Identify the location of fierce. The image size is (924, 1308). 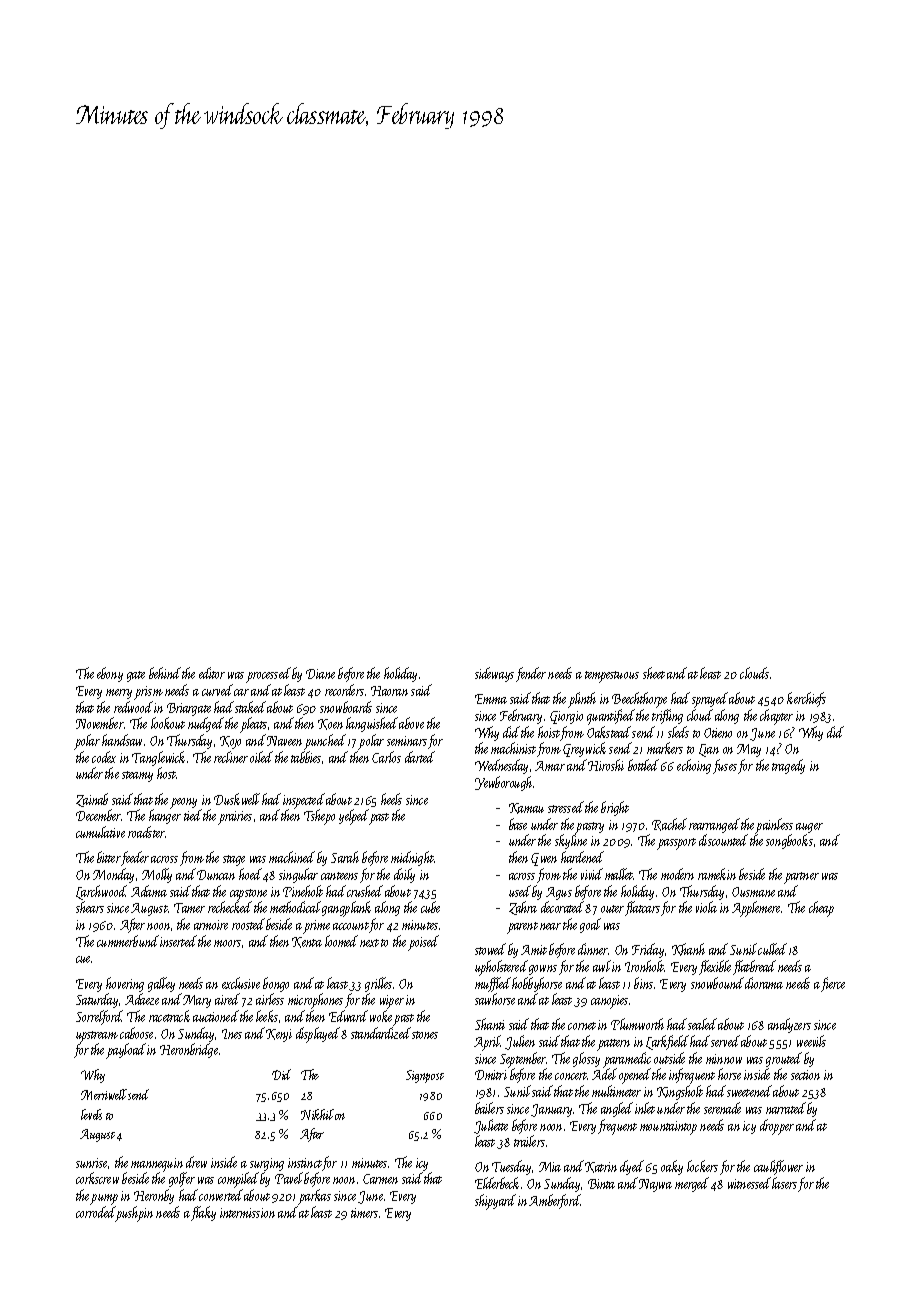
(833, 984).
